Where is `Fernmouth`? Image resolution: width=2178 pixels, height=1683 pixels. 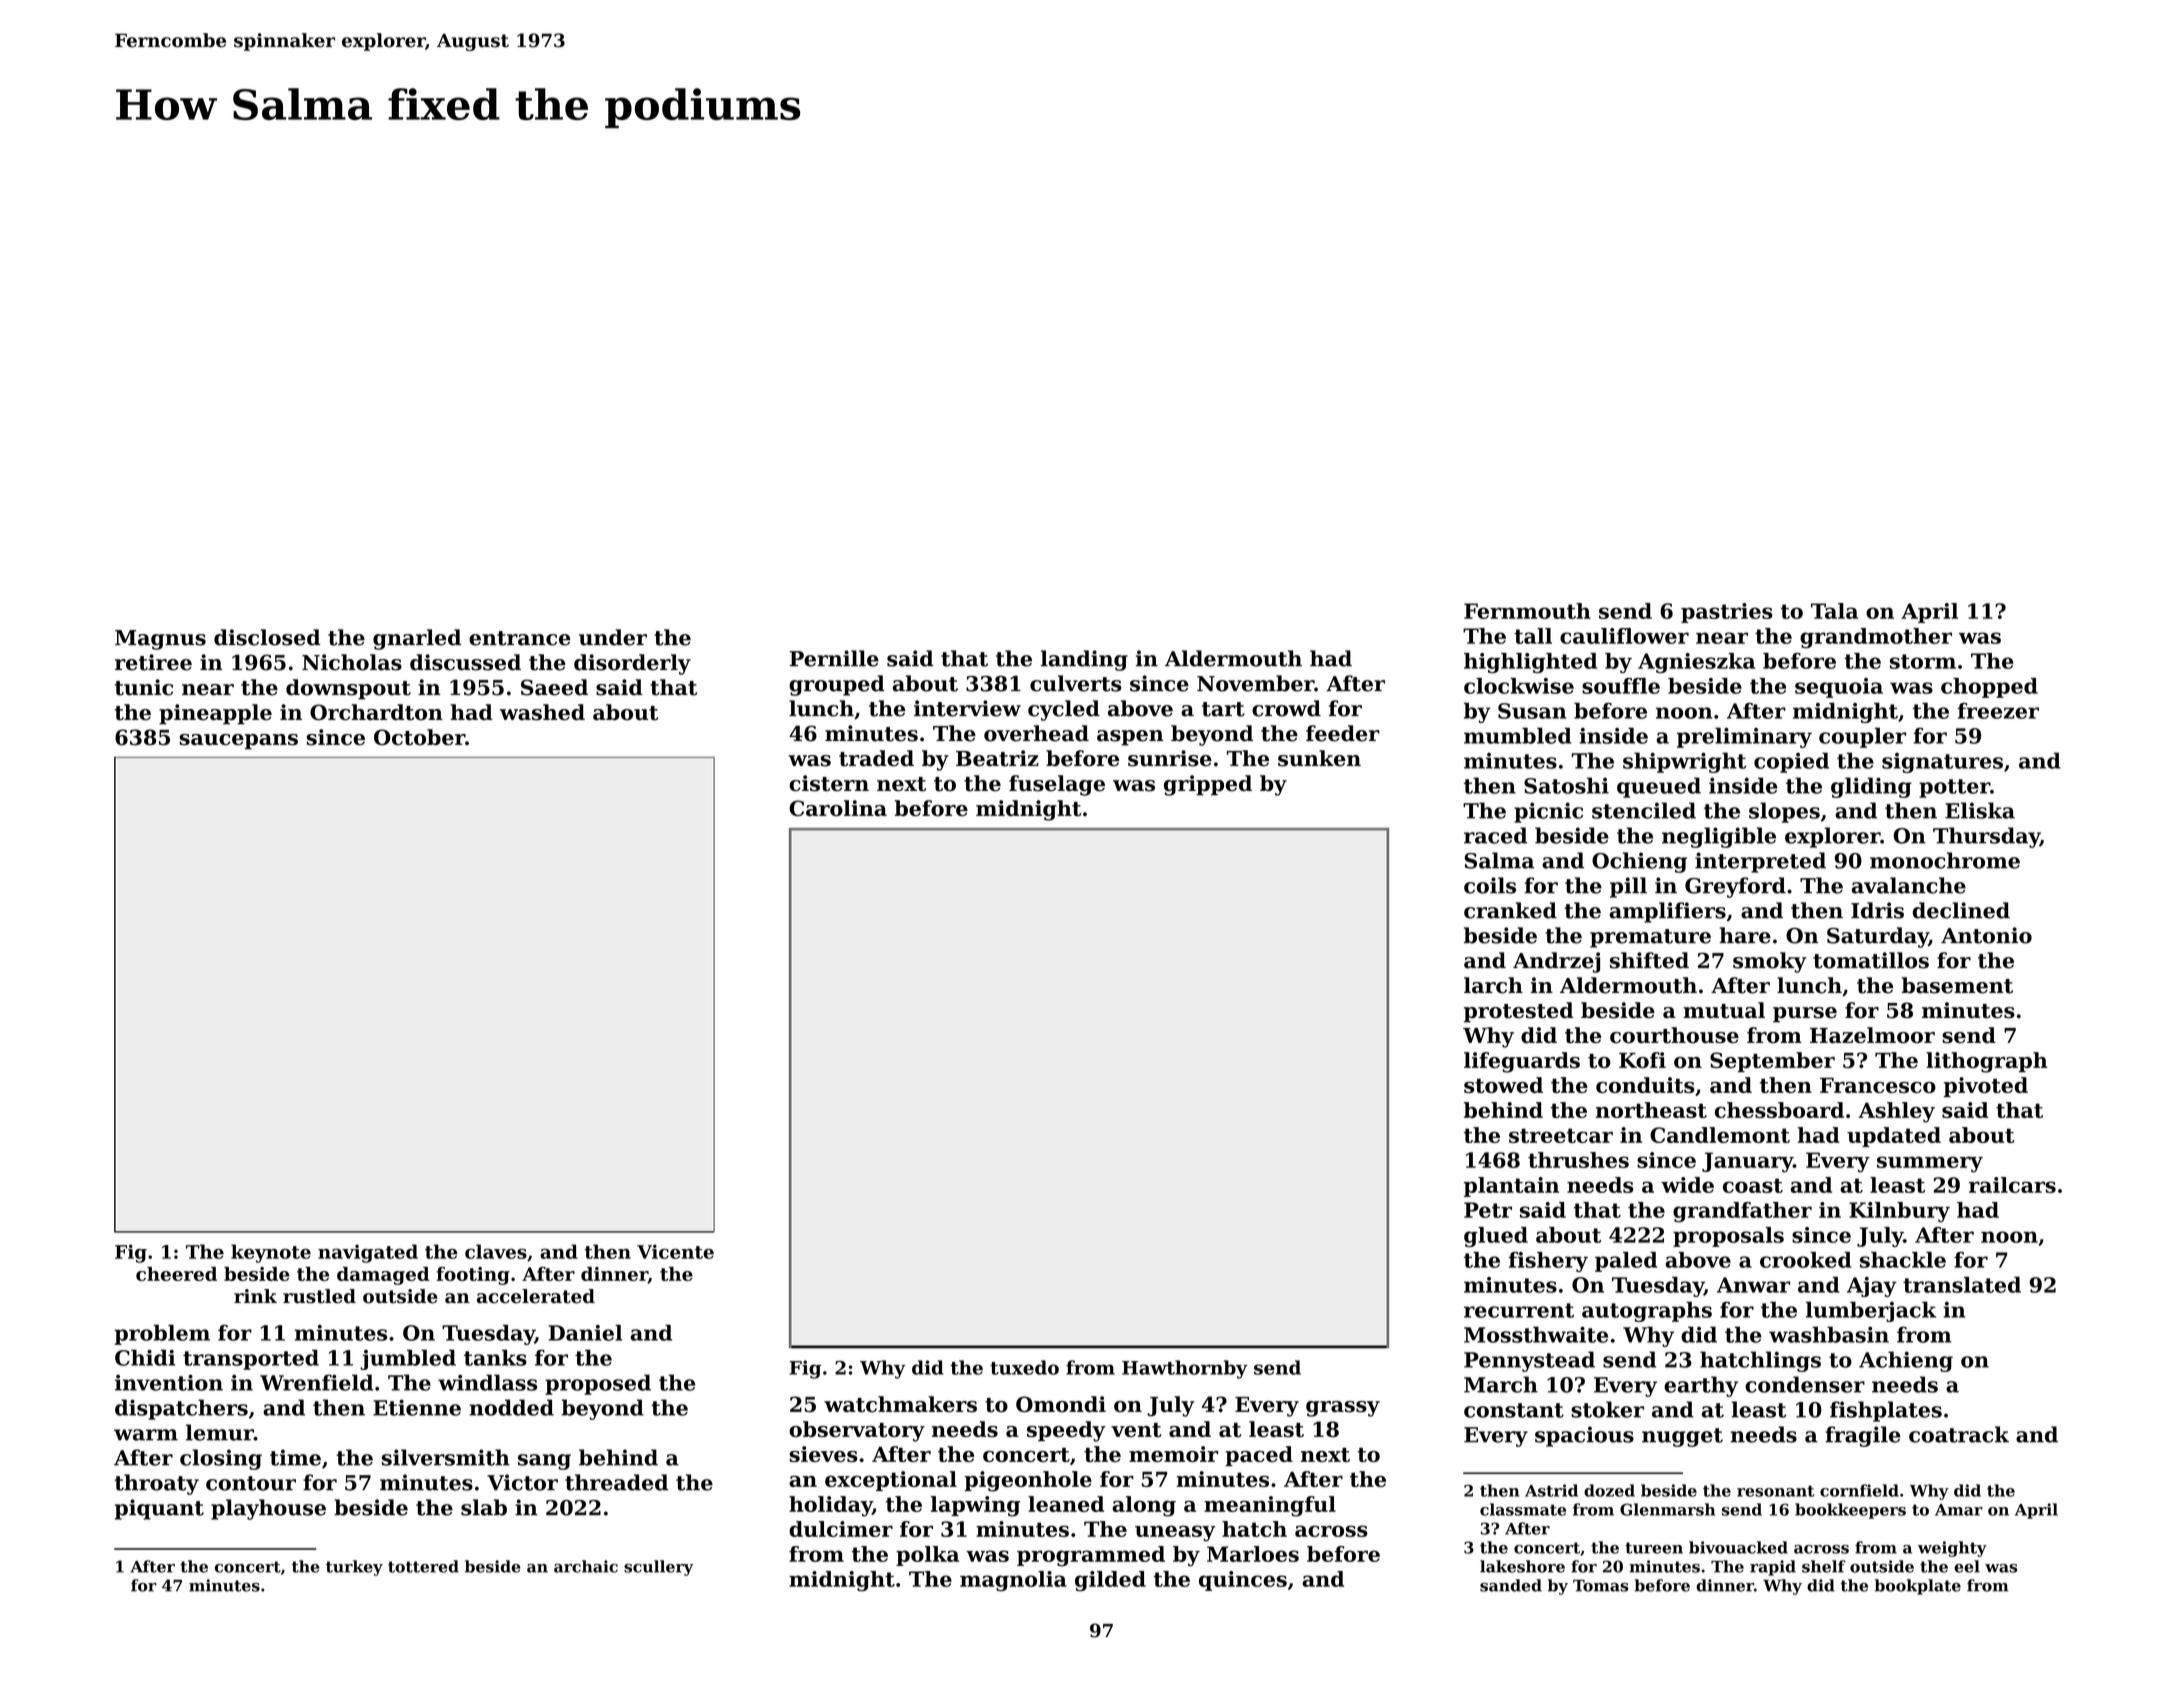
Fernmouth is located at coordinates (1527, 611).
